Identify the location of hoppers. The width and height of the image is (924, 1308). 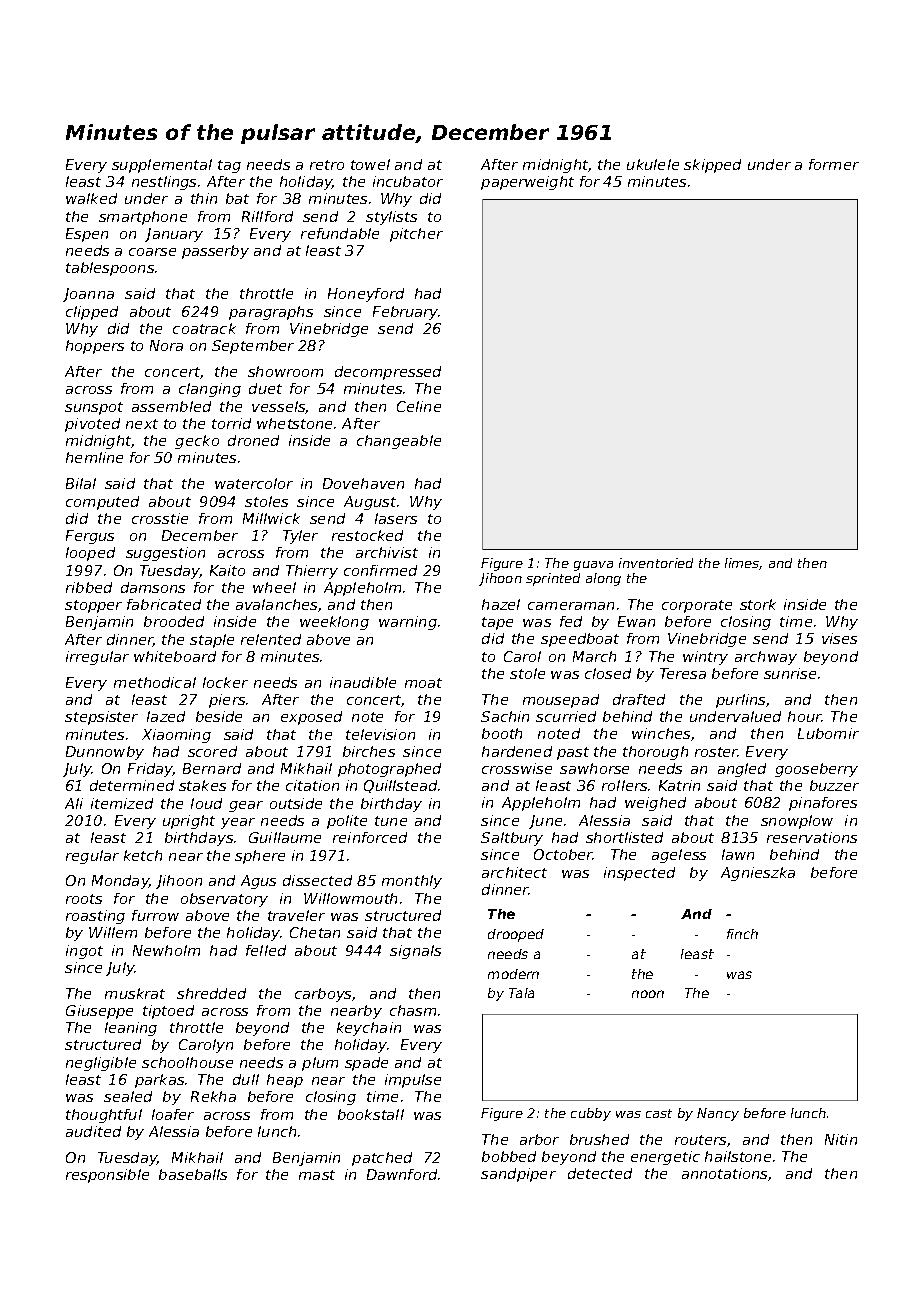
(95, 347).
